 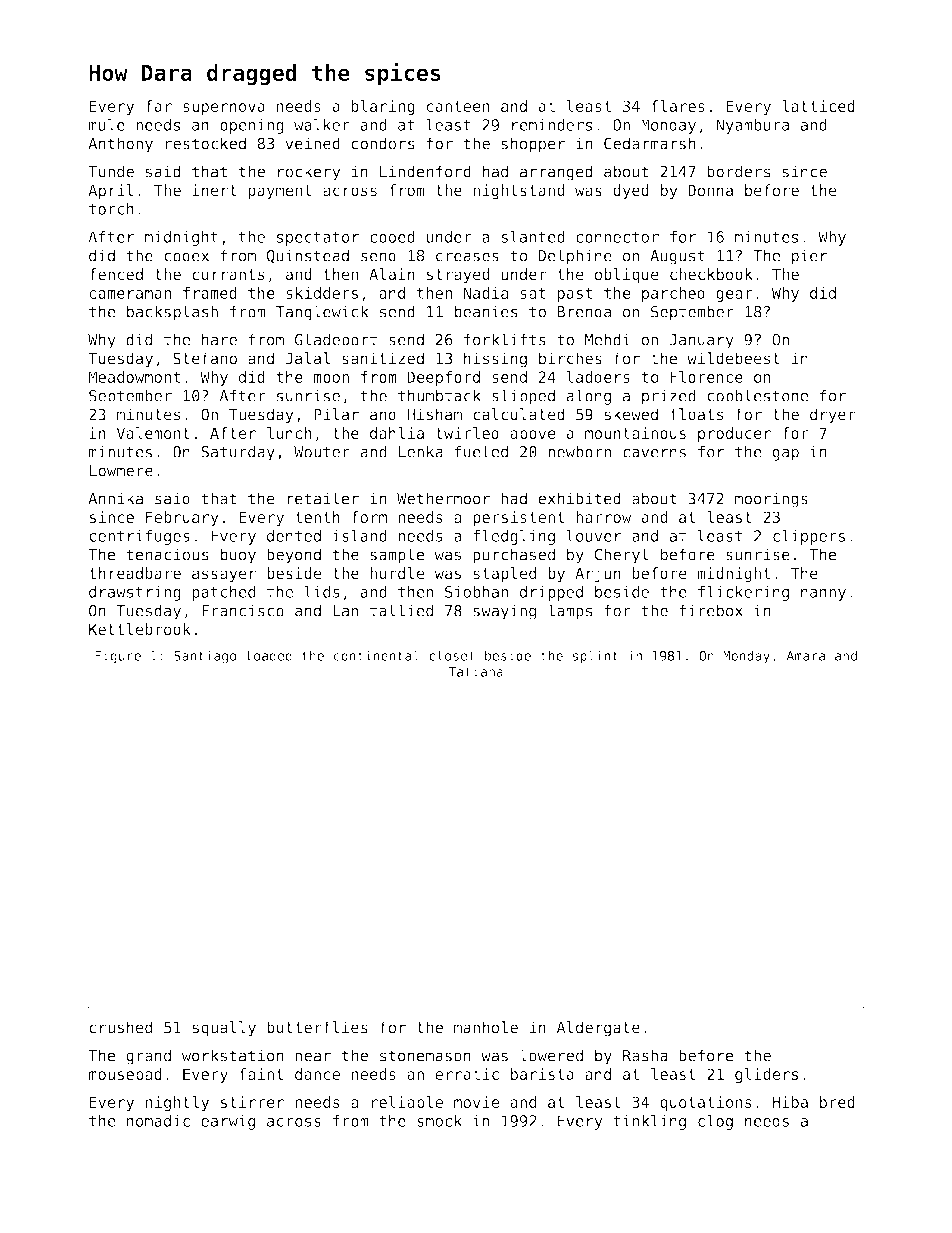 I want to click on twirled, so click(x=467, y=433).
